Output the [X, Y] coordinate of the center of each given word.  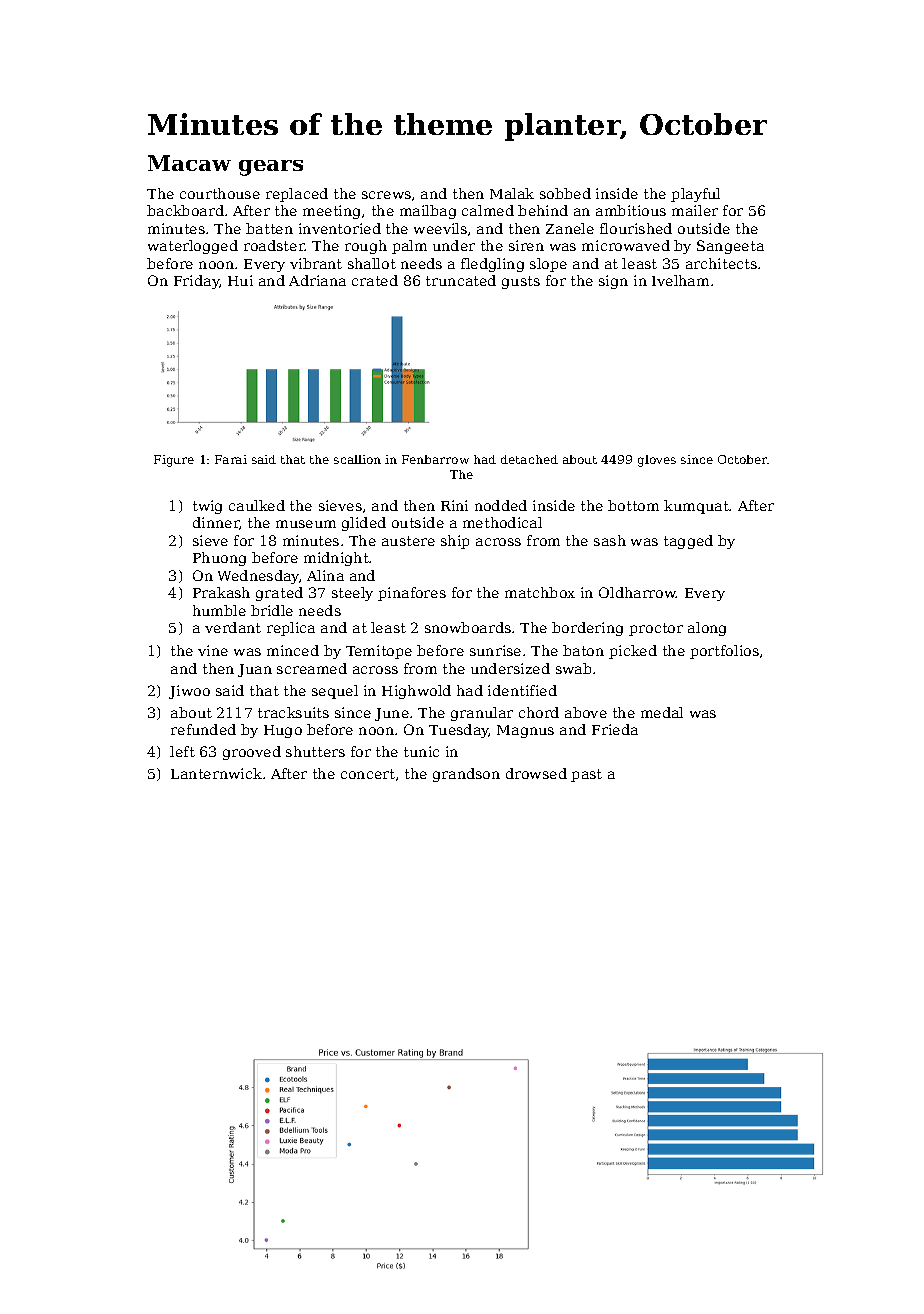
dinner [216, 522]
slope [548, 265]
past [586, 775]
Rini [454, 505]
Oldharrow [637, 592]
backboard [185, 210]
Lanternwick [216, 773]
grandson [466, 775]
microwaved [626, 245]
